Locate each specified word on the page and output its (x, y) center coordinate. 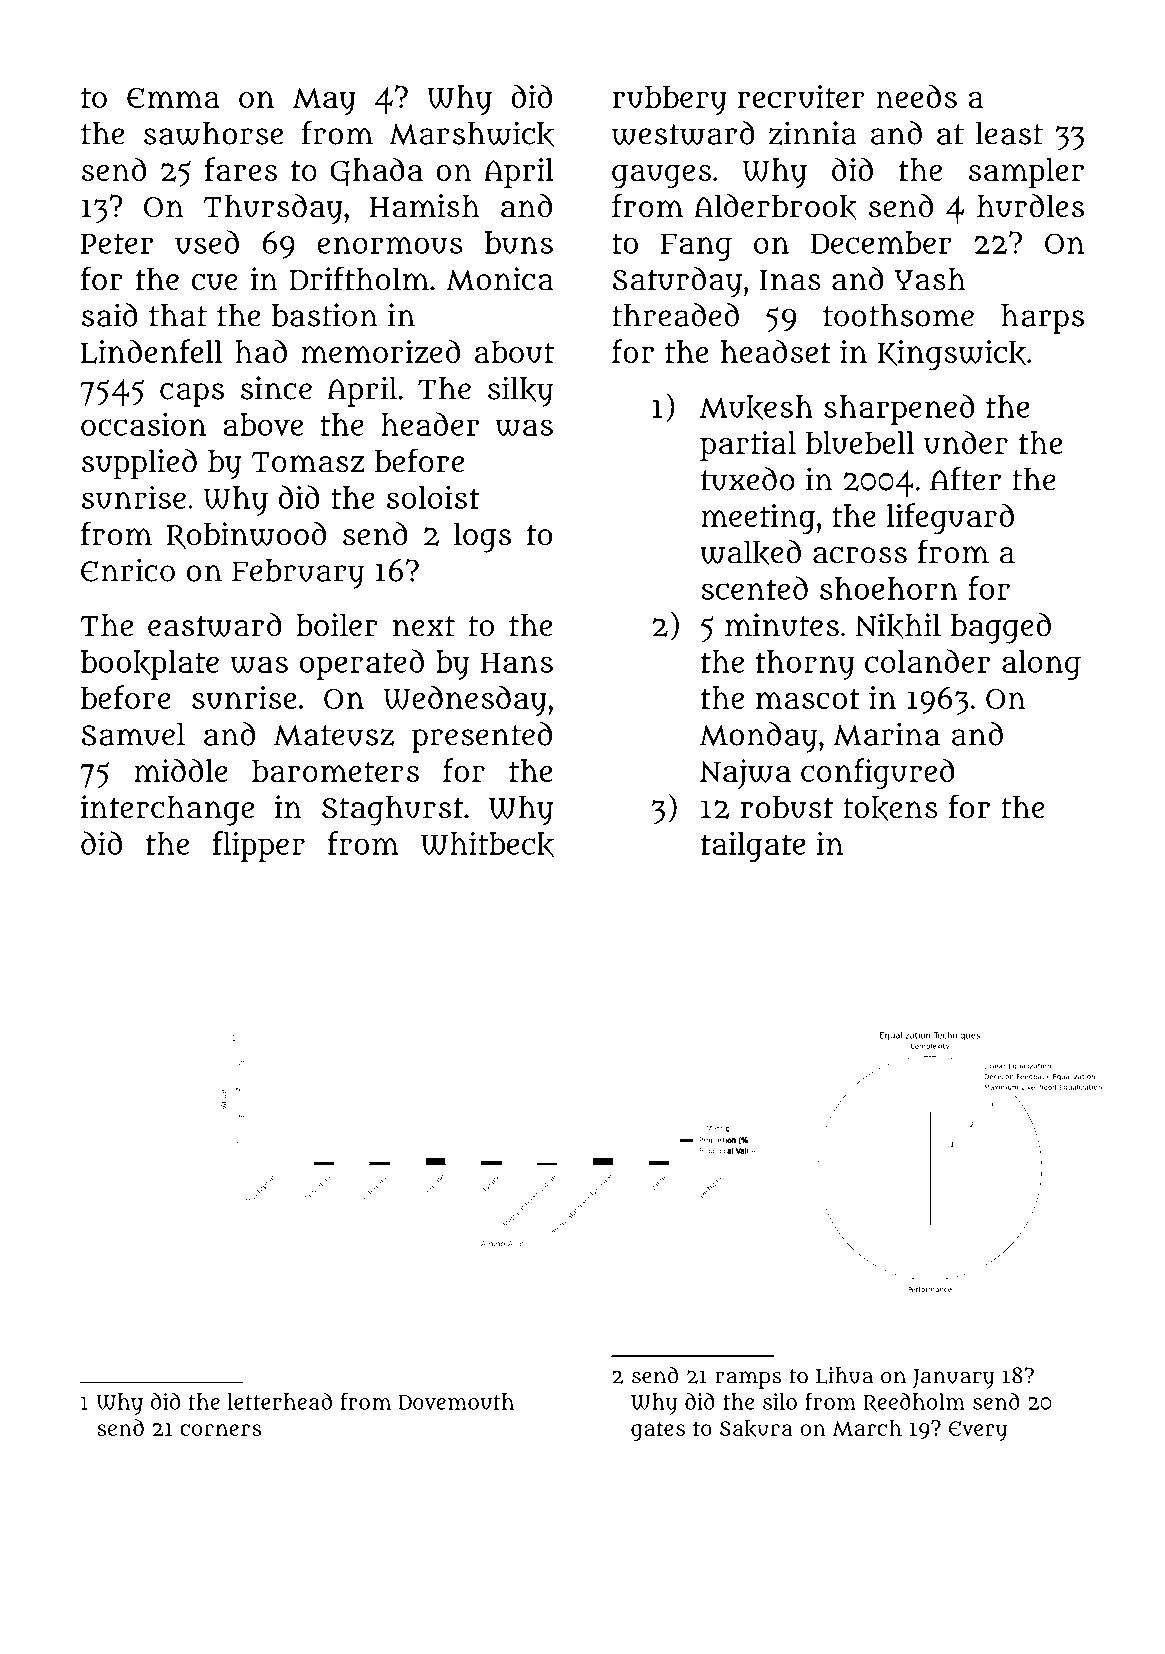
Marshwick (471, 134)
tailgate (753, 846)
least (1009, 133)
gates (658, 1431)
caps (192, 395)
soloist (433, 497)
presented (482, 737)
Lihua (844, 1375)
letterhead (280, 1401)
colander (927, 661)
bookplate (150, 665)
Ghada (376, 171)
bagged (1001, 628)
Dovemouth (456, 1401)
